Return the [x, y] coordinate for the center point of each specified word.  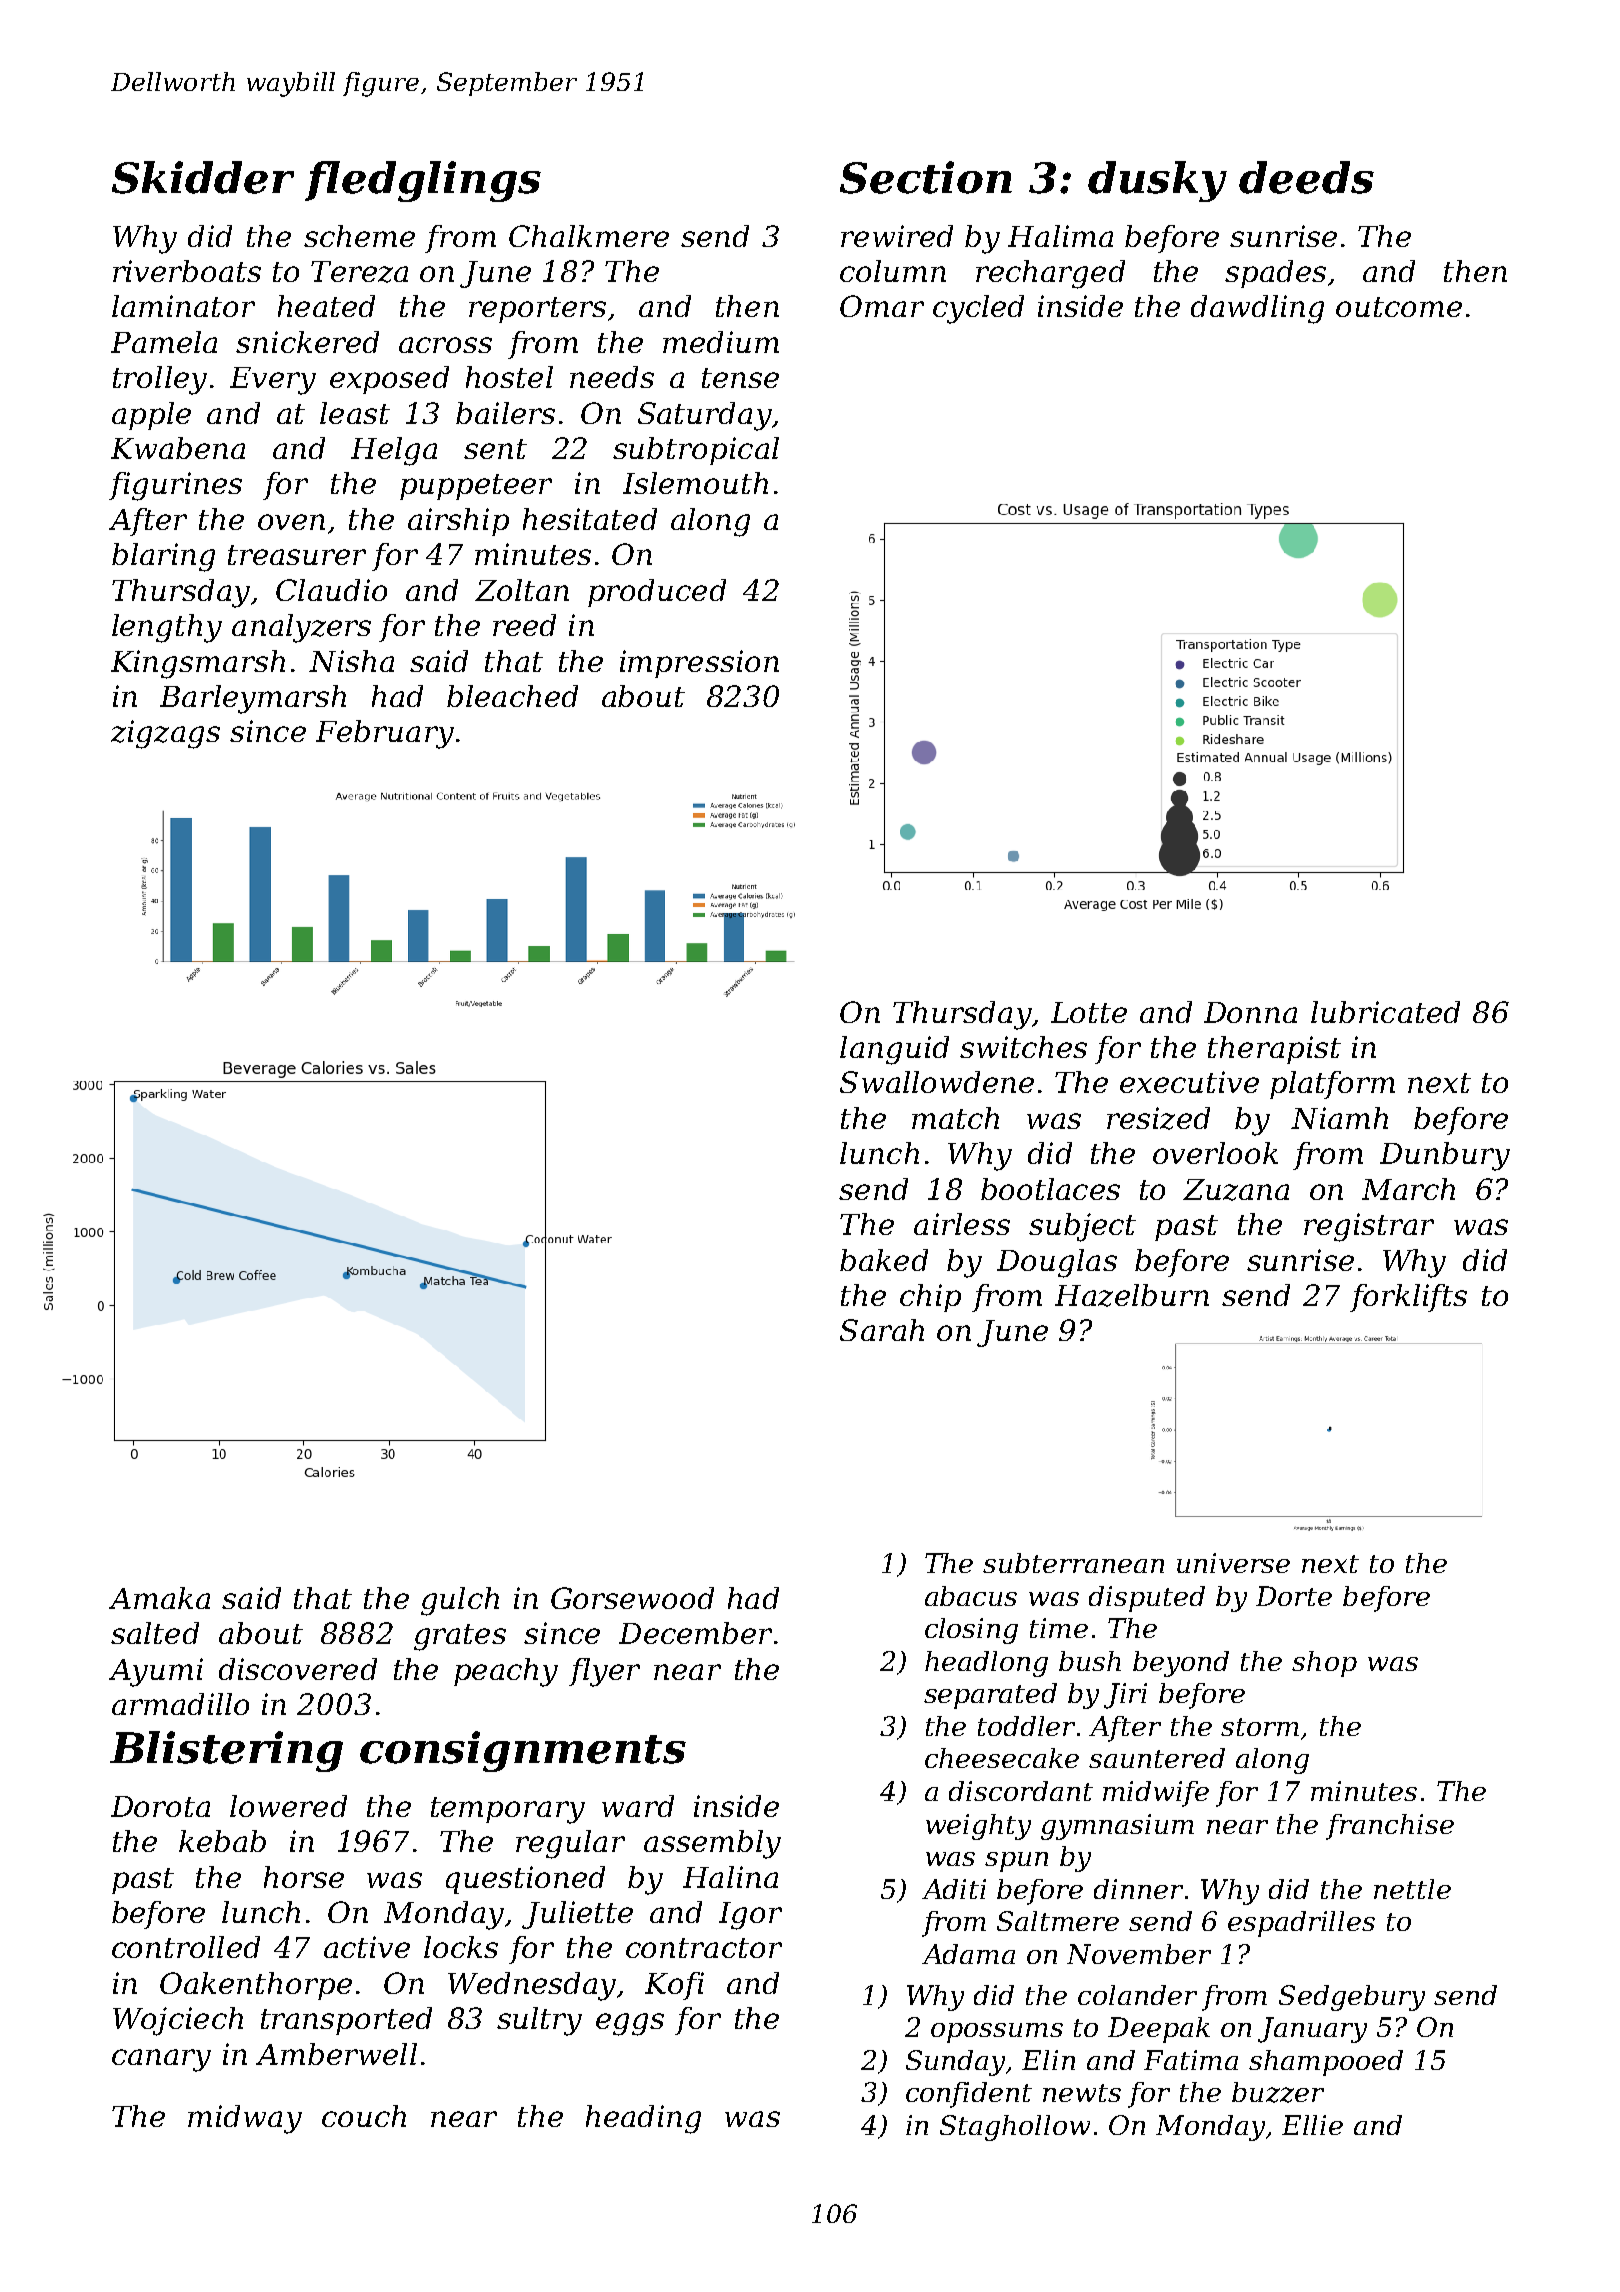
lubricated [1385, 1012]
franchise [1390, 1827]
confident [969, 2095]
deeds [1306, 177]
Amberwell [336, 2054]
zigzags [165, 734]
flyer [604, 1672]
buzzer [1278, 2092]
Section [926, 177]
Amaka [159, 1598]
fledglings [423, 181]
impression [699, 664]
